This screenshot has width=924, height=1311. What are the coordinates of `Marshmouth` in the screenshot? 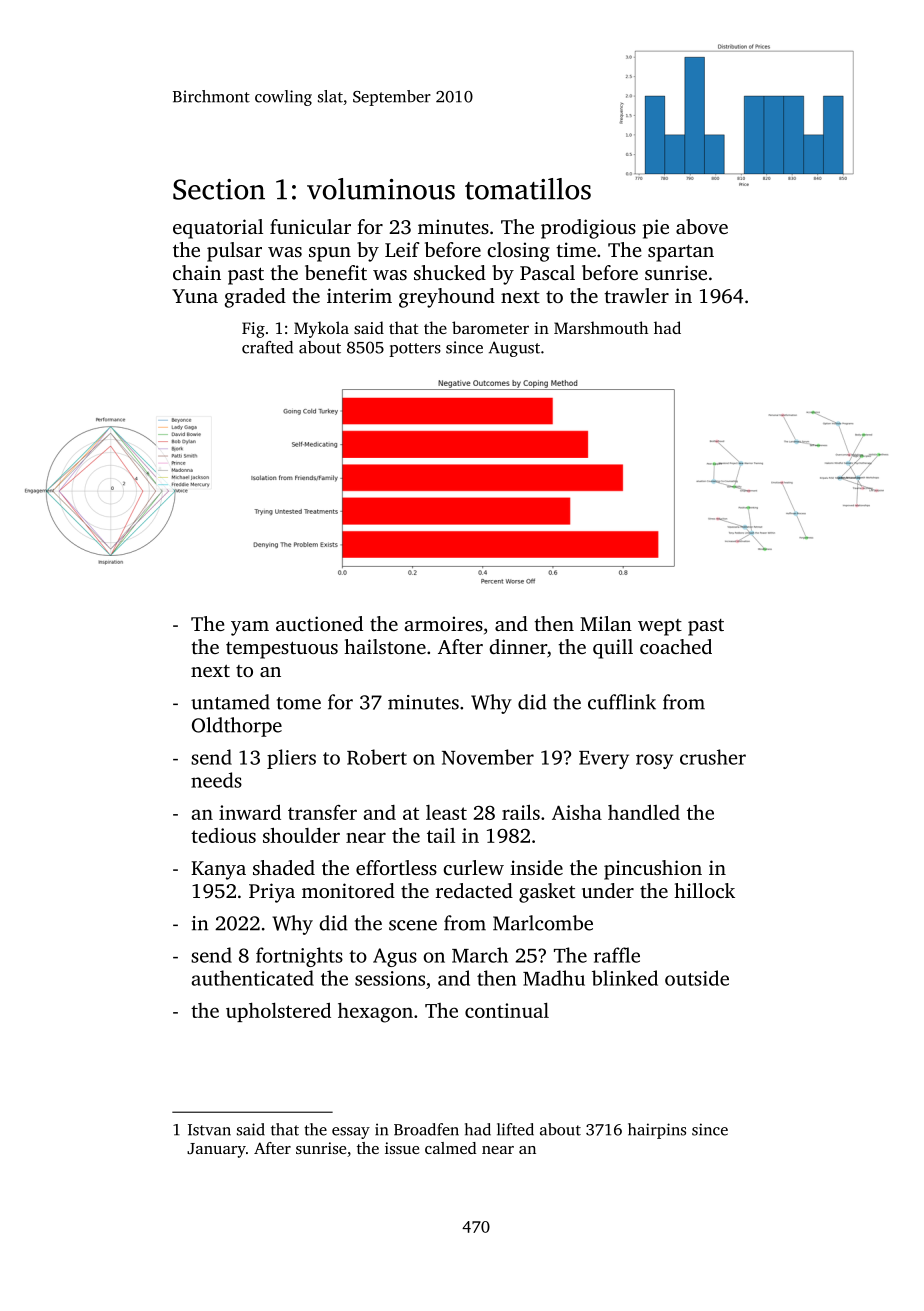 It's located at (601, 327).
